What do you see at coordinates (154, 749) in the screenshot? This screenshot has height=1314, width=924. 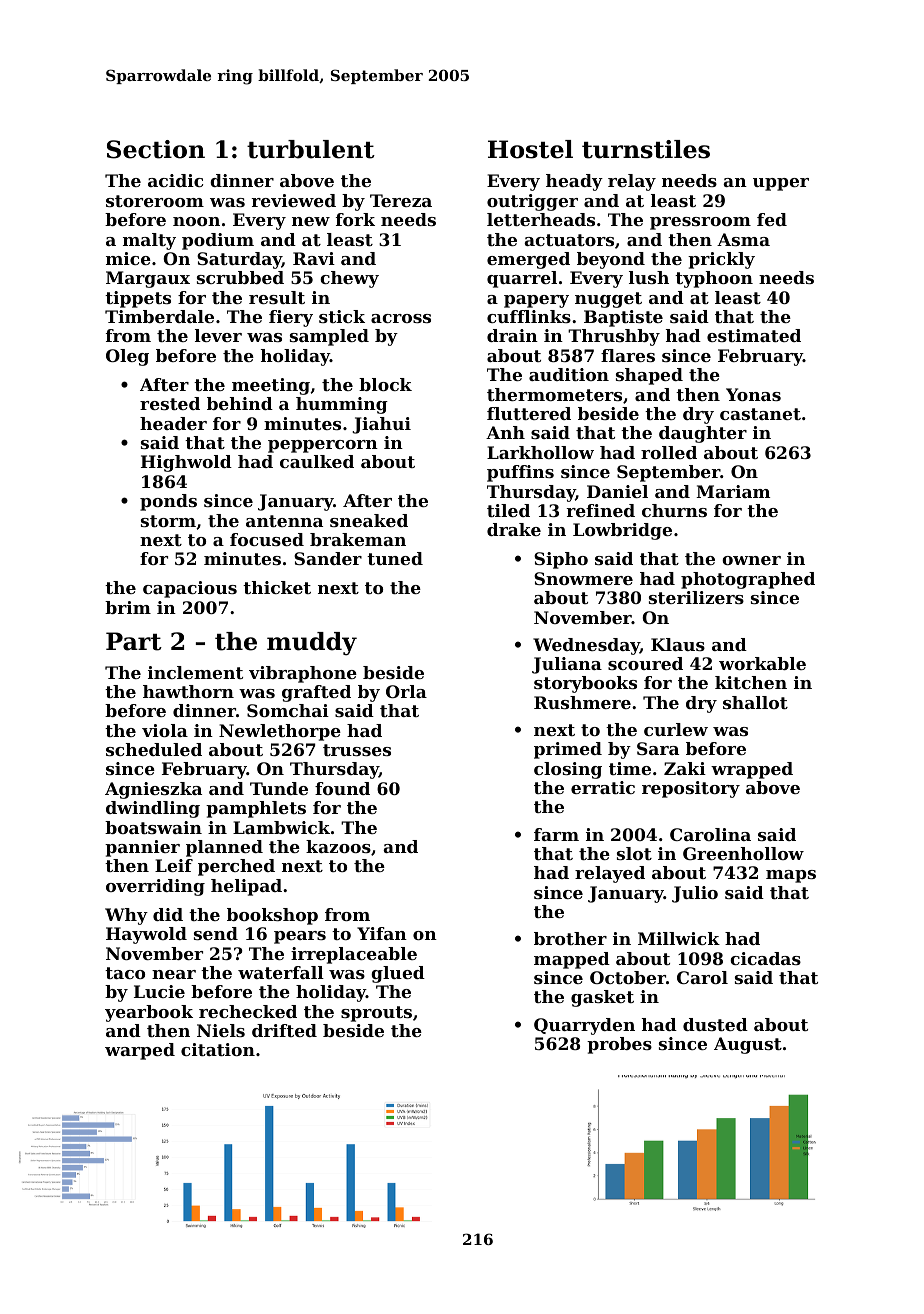 I see `scheduled` at bounding box center [154, 749].
